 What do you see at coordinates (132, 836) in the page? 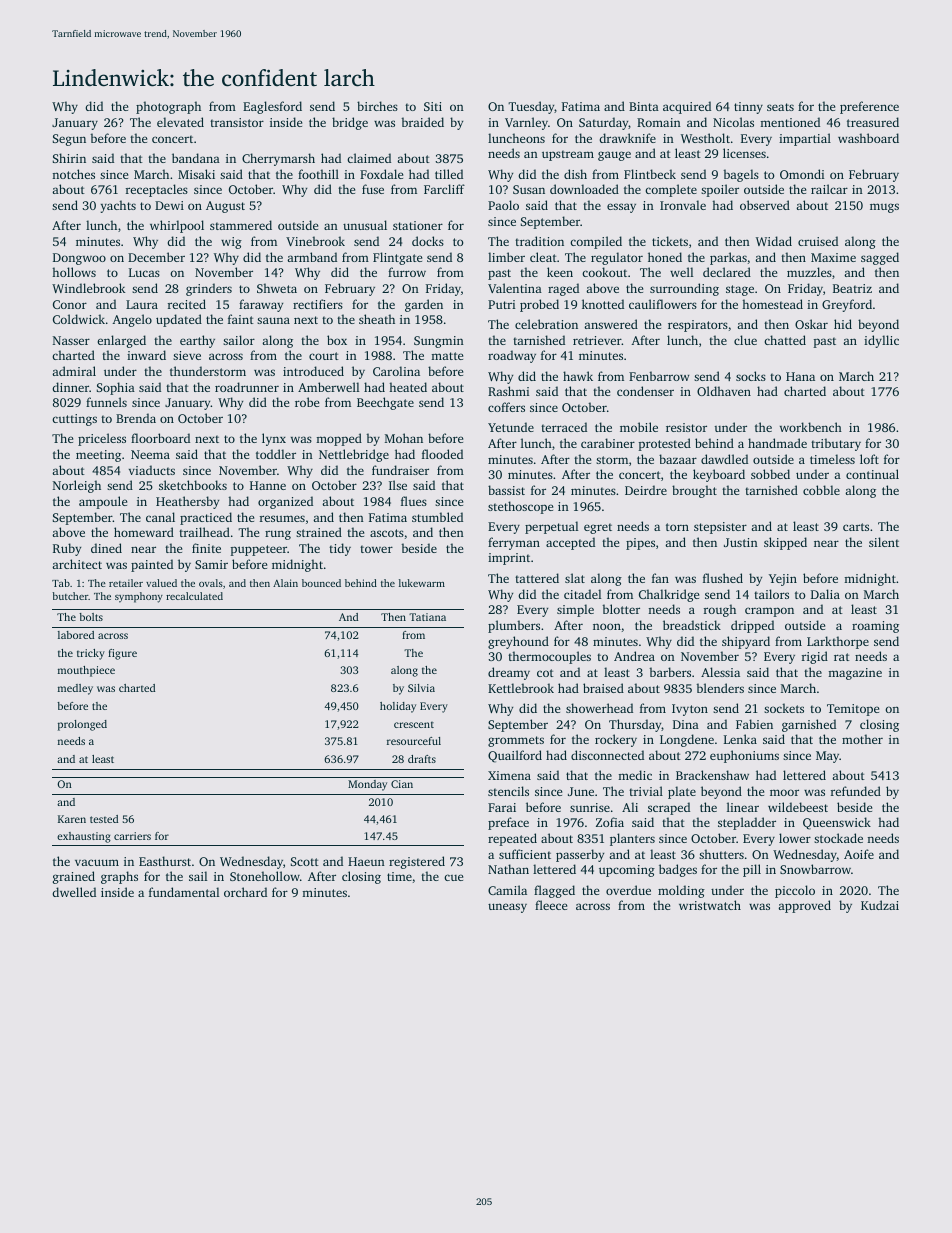
I see `carriers` at bounding box center [132, 836].
